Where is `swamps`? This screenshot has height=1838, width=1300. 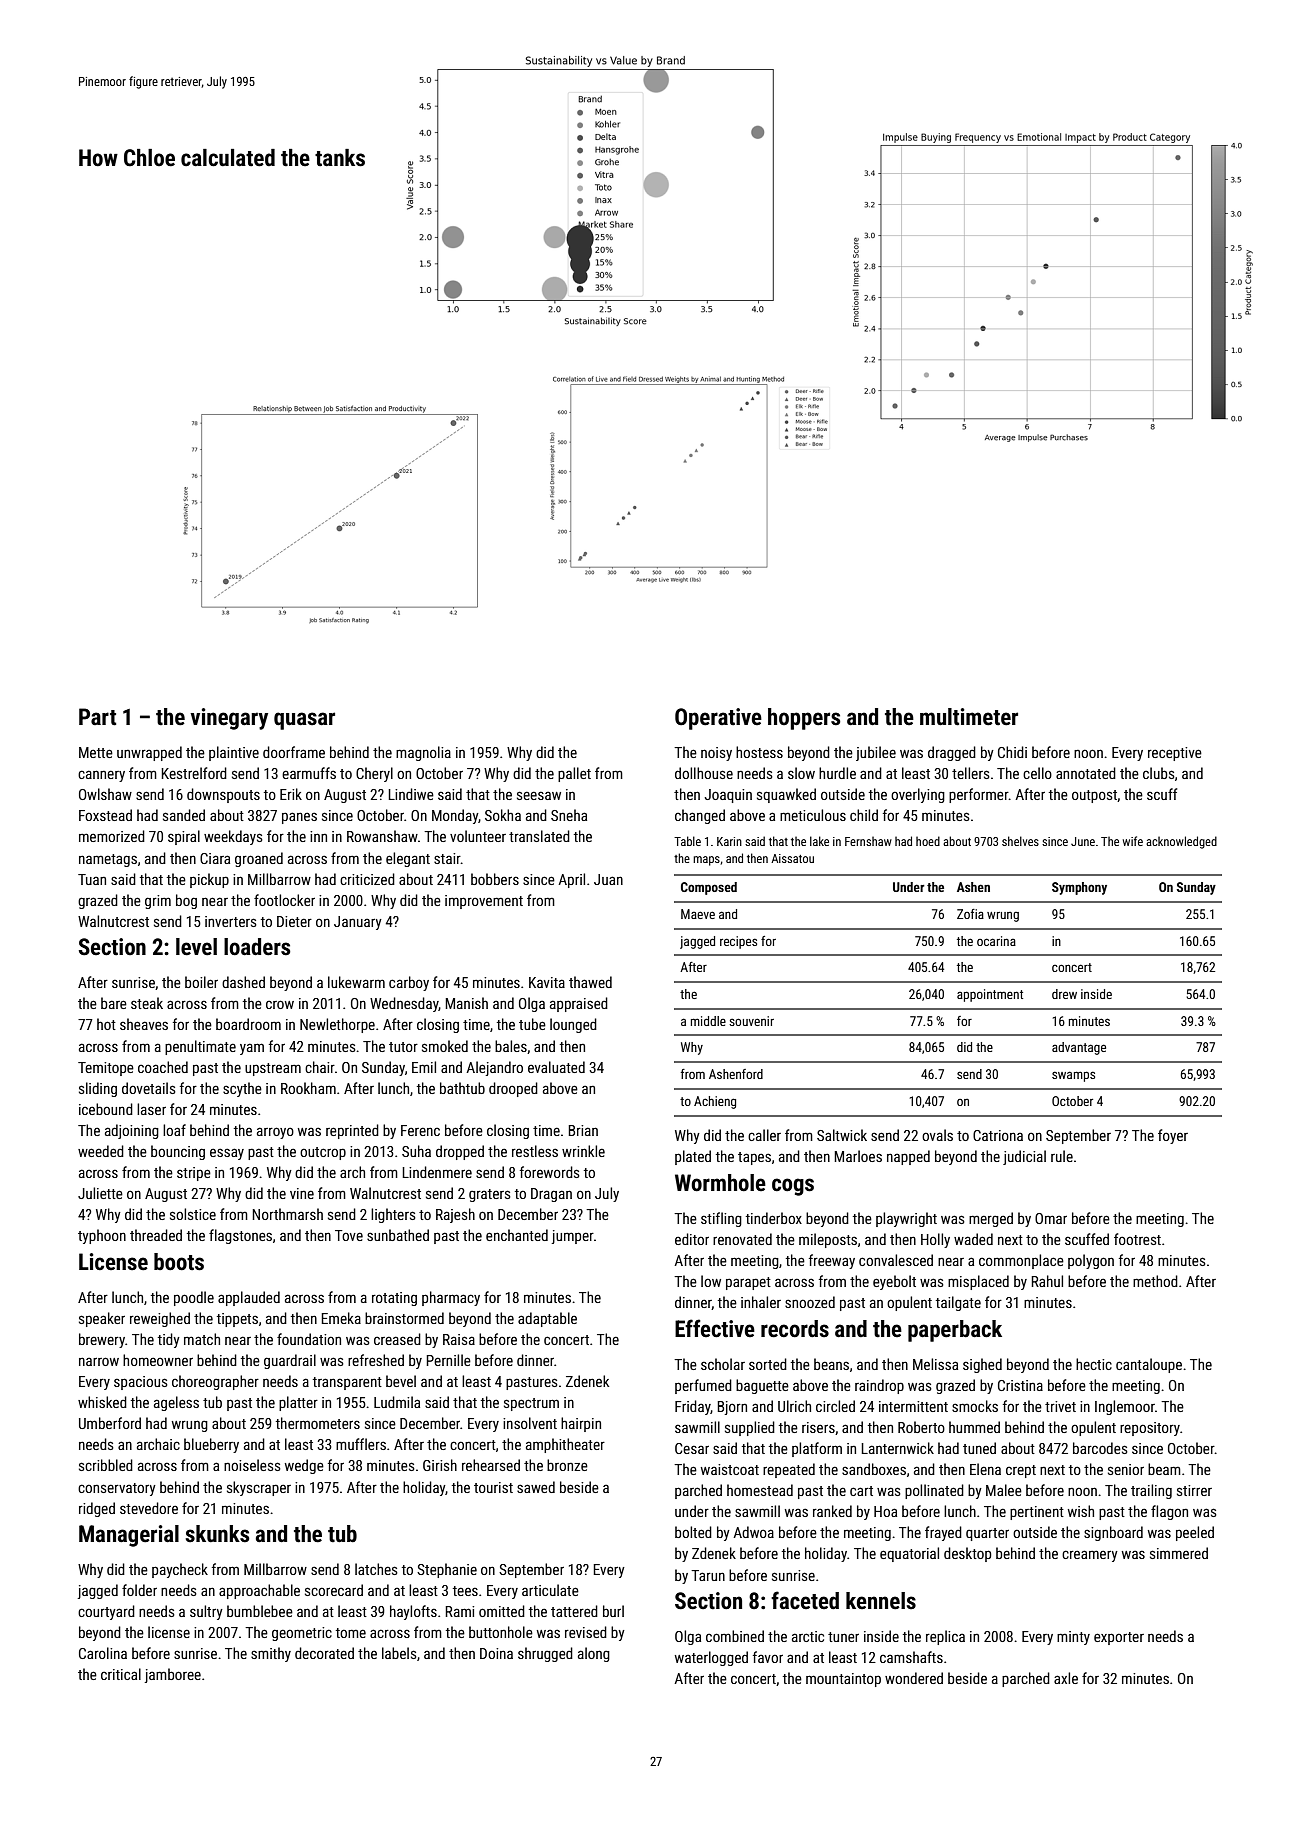 swamps is located at coordinates (1073, 1076).
